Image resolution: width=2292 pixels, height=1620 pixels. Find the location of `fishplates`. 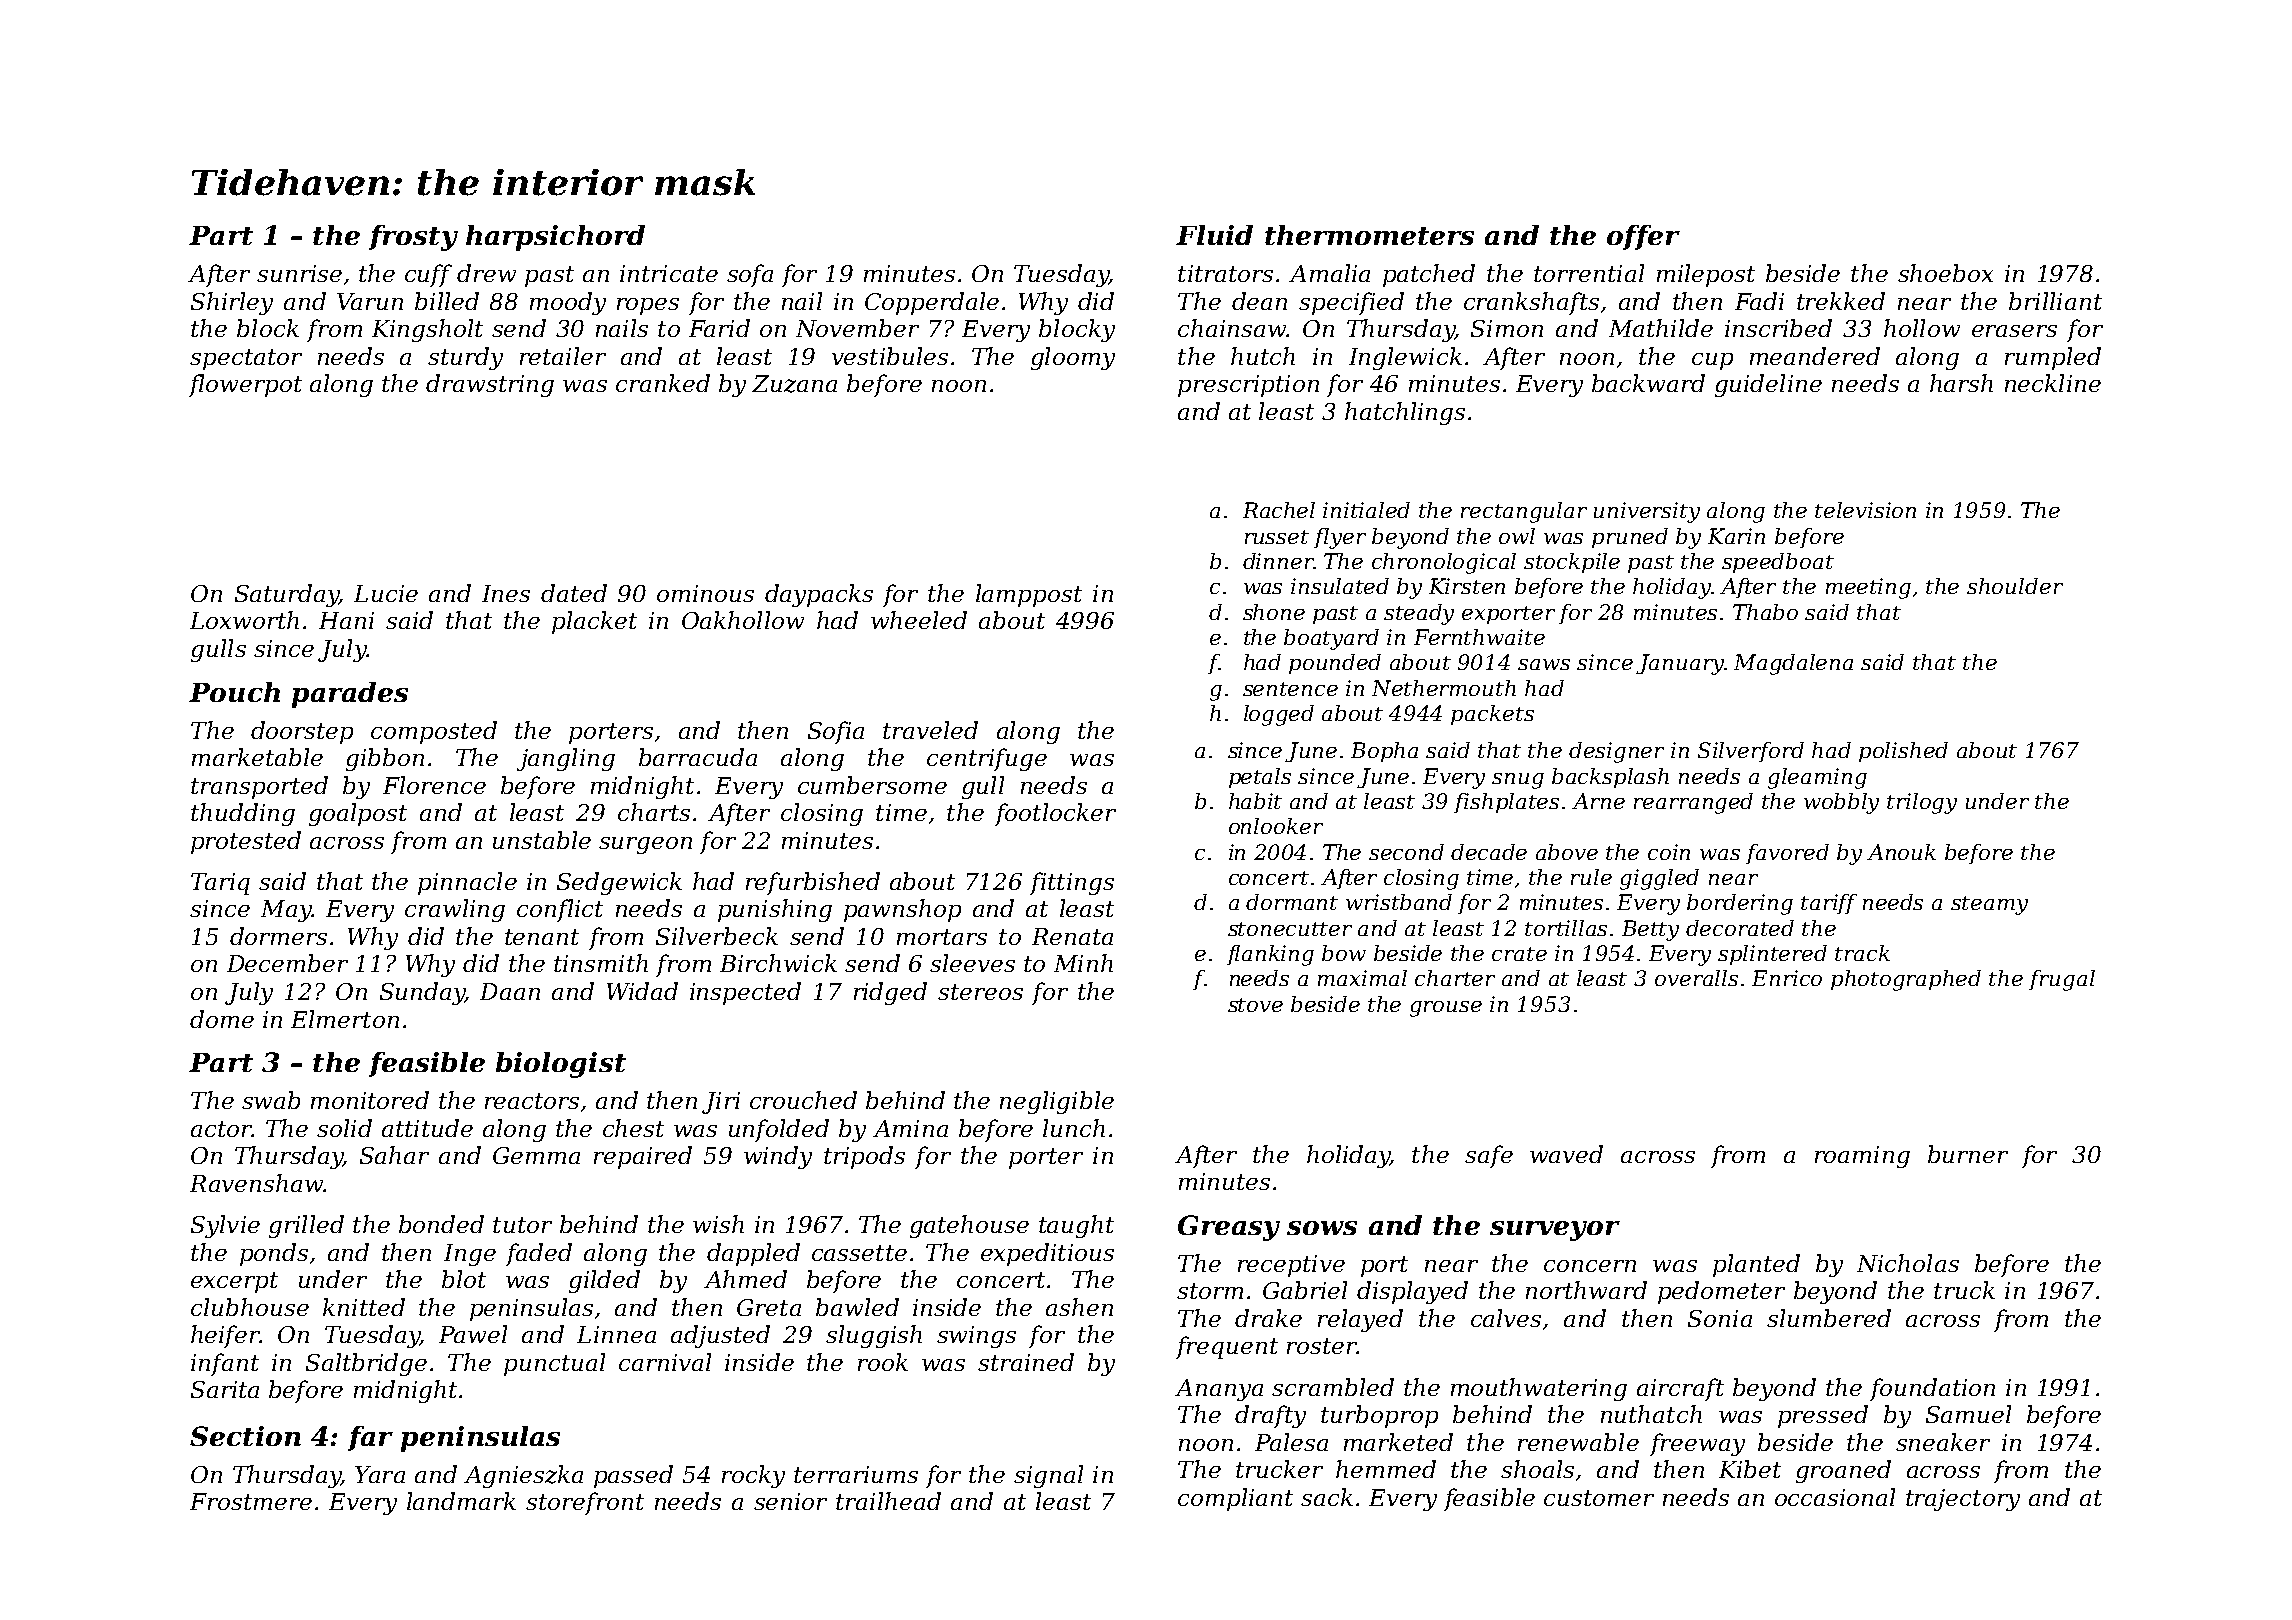

fishplates is located at coordinates (1506, 803).
